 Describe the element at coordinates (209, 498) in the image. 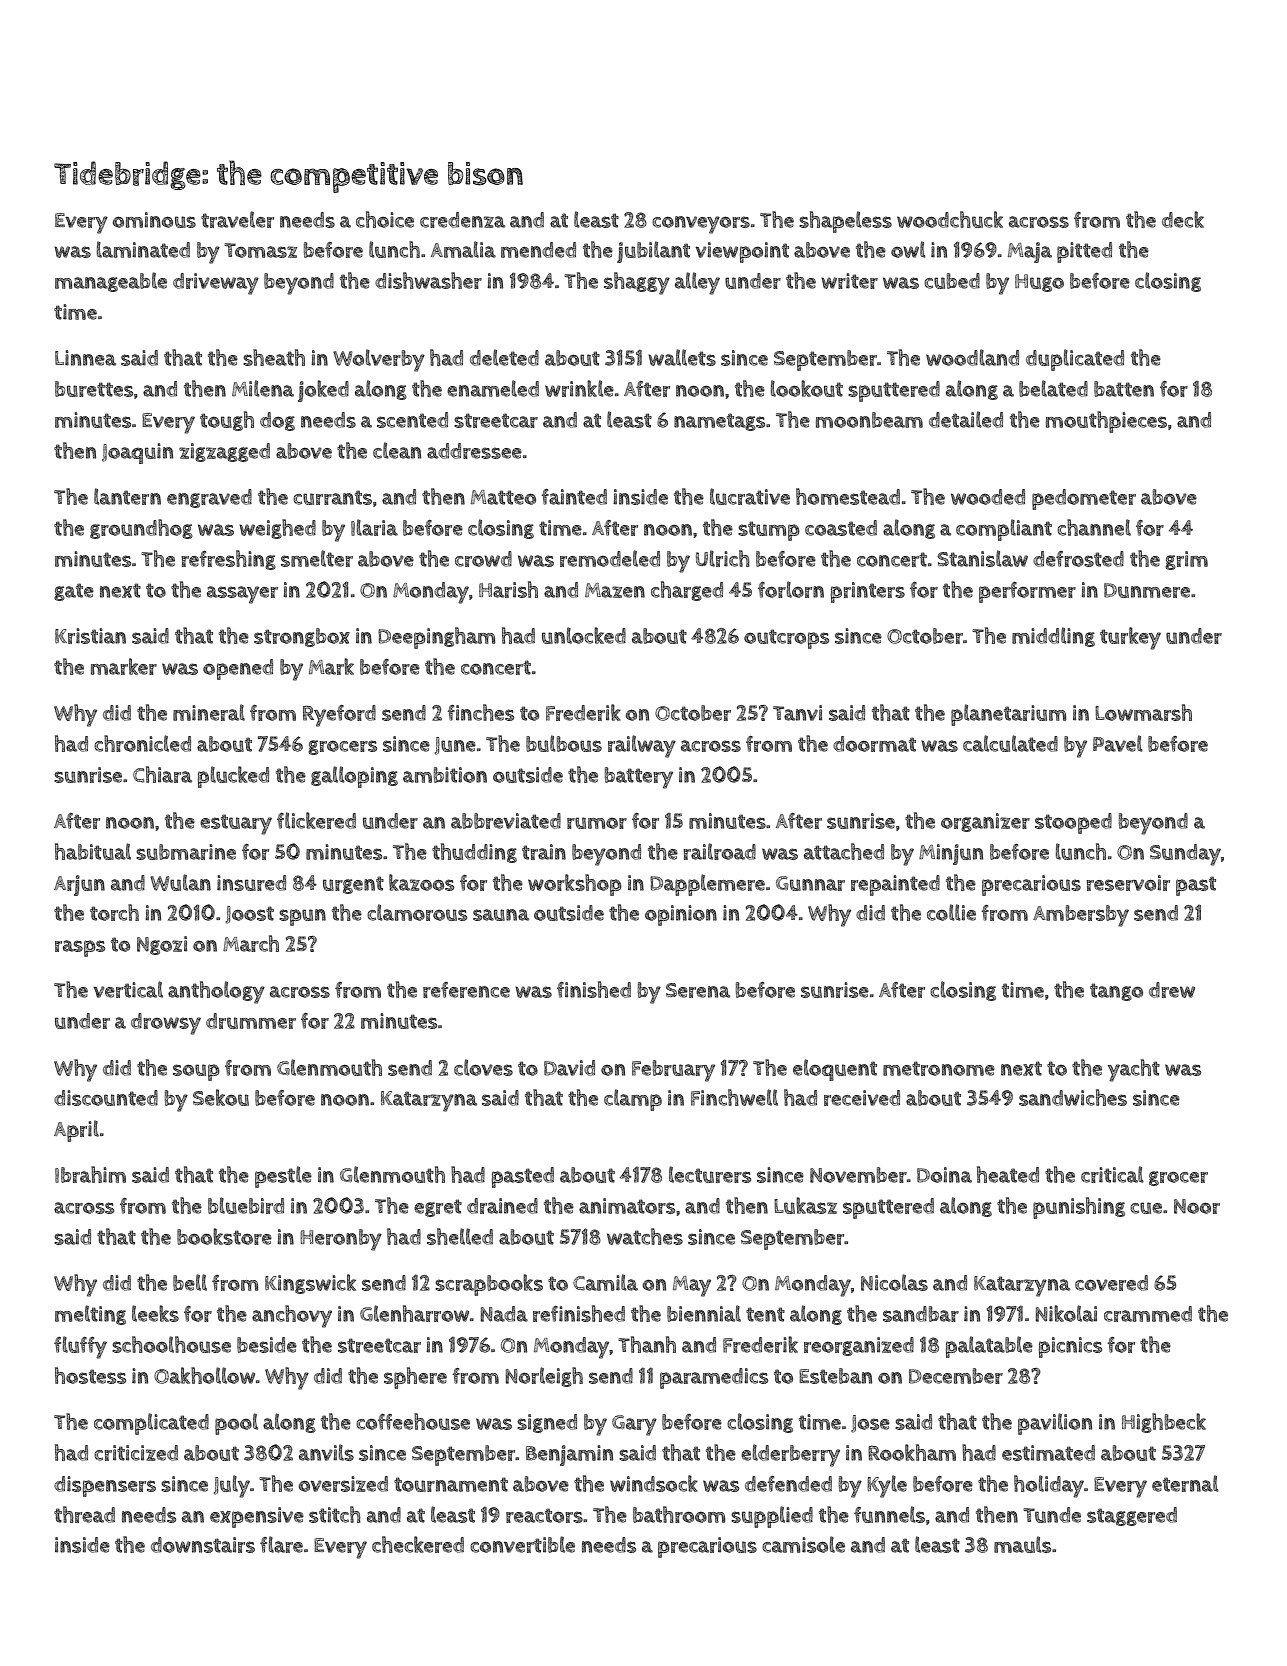

I see `engraved` at that location.
